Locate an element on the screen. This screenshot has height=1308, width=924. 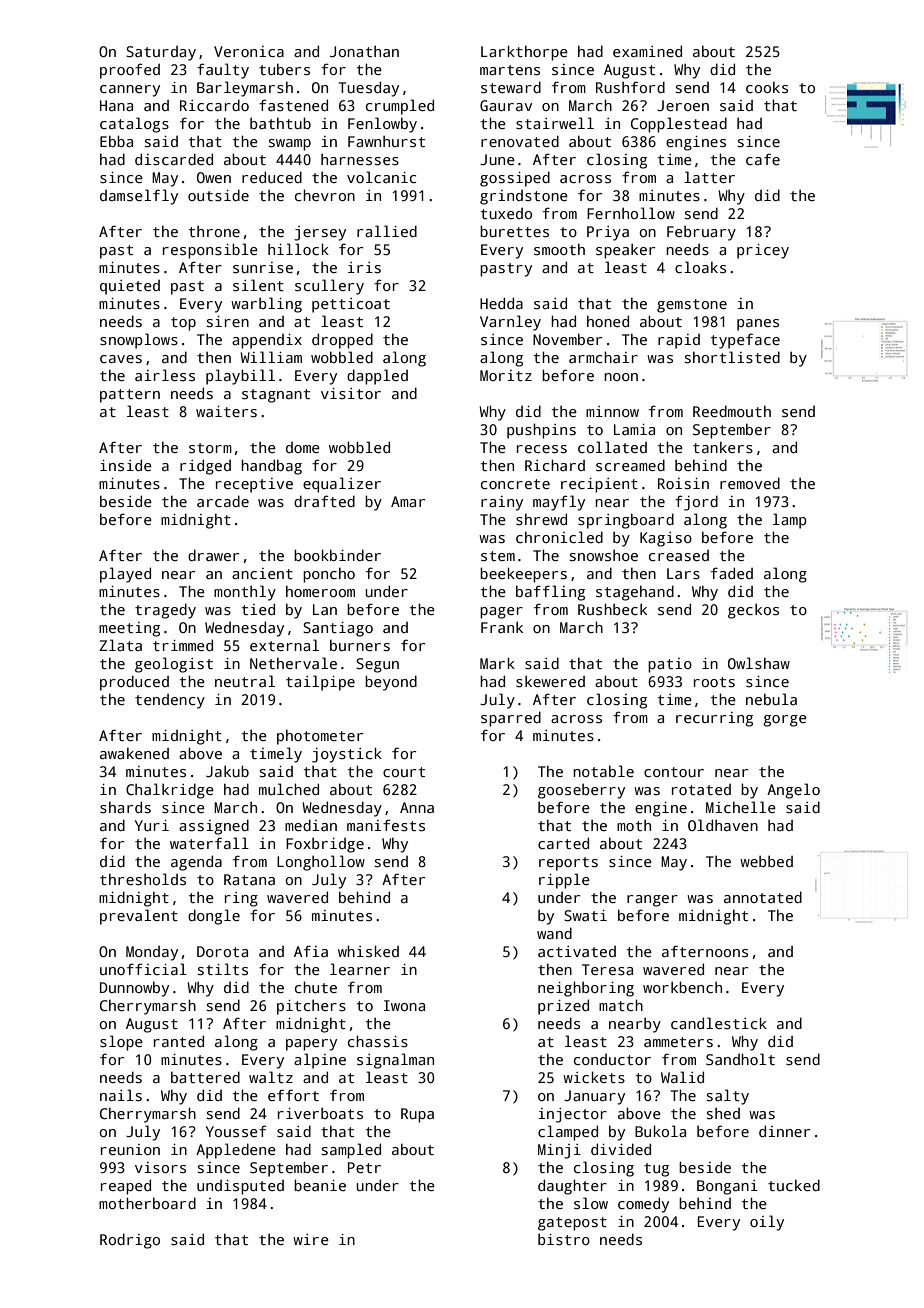
gorge is located at coordinates (785, 721).
